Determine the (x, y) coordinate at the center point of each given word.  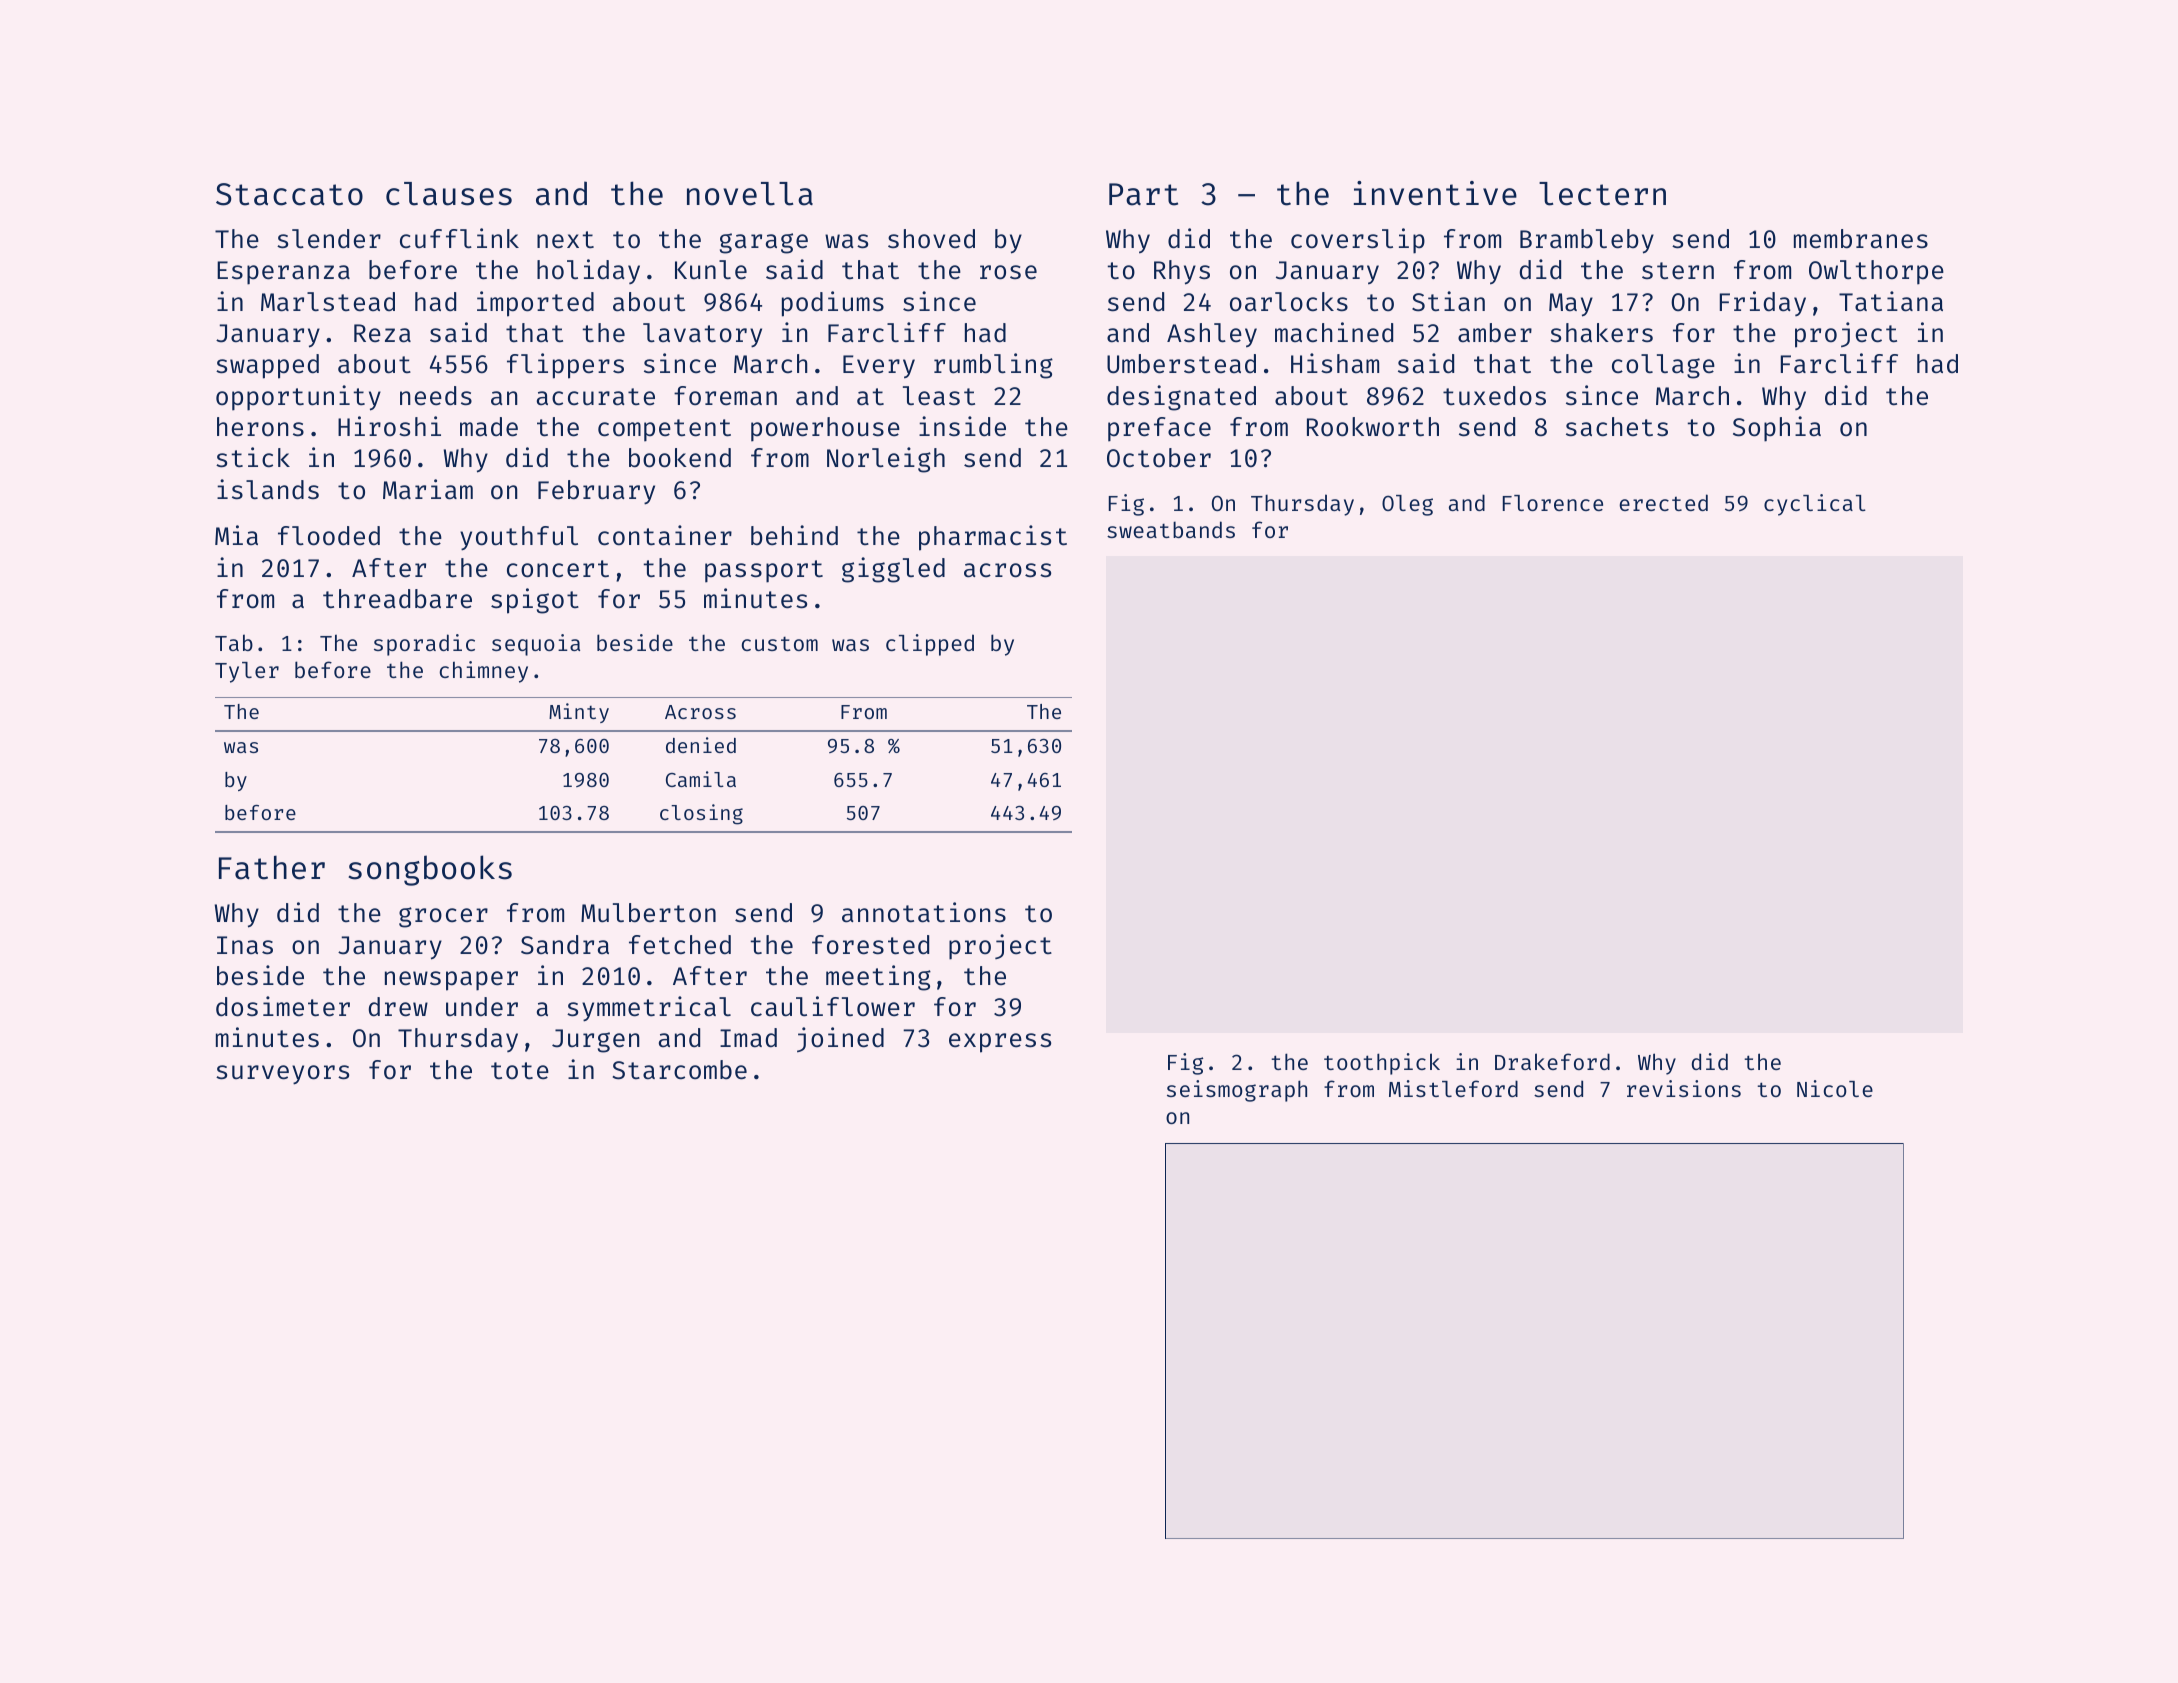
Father (272, 867)
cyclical (1815, 505)
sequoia (536, 645)
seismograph (1237, 1091)
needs (436, 396)
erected (1663, 502)
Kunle (711, 270)
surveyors (282, 1075)
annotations (924, 912)
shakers (1601, 333)
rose (1008, 272)
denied (701, 745)
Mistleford (1453, 1088)
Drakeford (1552, 1061)
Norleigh (886, 460)
